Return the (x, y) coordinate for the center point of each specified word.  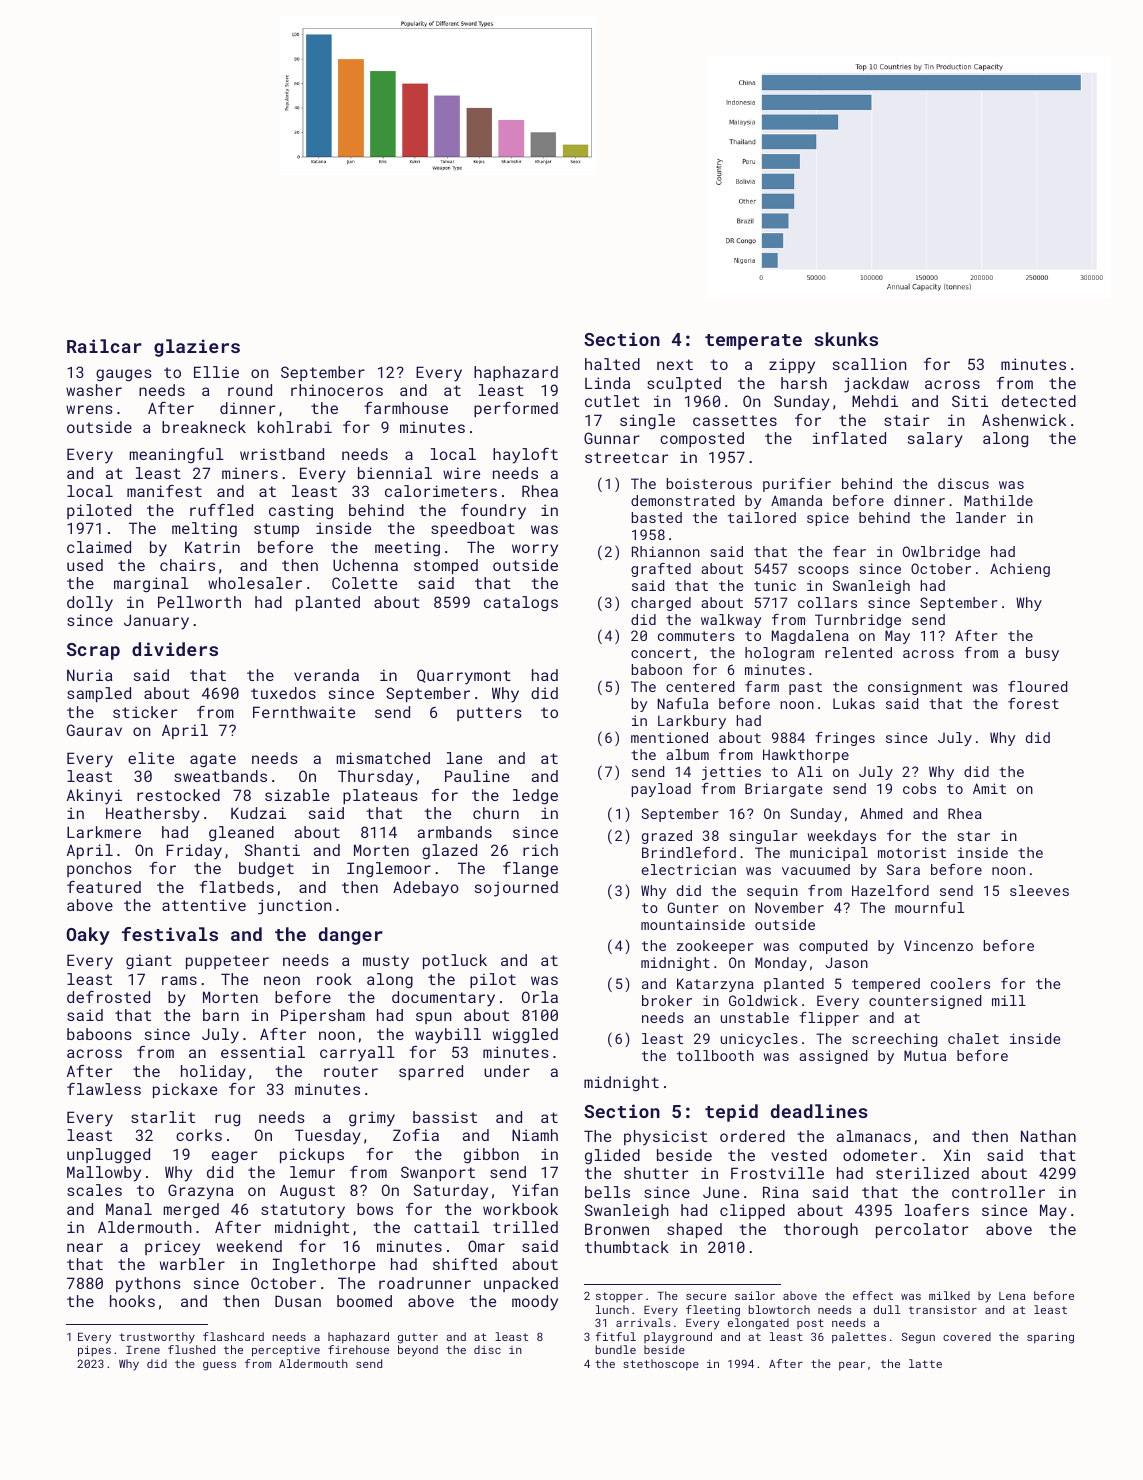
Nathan (1048, 1136)
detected (1039, 401)
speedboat (473, 529)
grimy (372, 1119)
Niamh (535, 1135)
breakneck (204, 427)
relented (858, 652)
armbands (454, 832)
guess (219, 1366)
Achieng (1020, 570)
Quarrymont (464, 677)
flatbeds (237, 887)
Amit (989, 788)
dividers (175, 649)
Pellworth (199, 602)
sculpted (684, 384)
